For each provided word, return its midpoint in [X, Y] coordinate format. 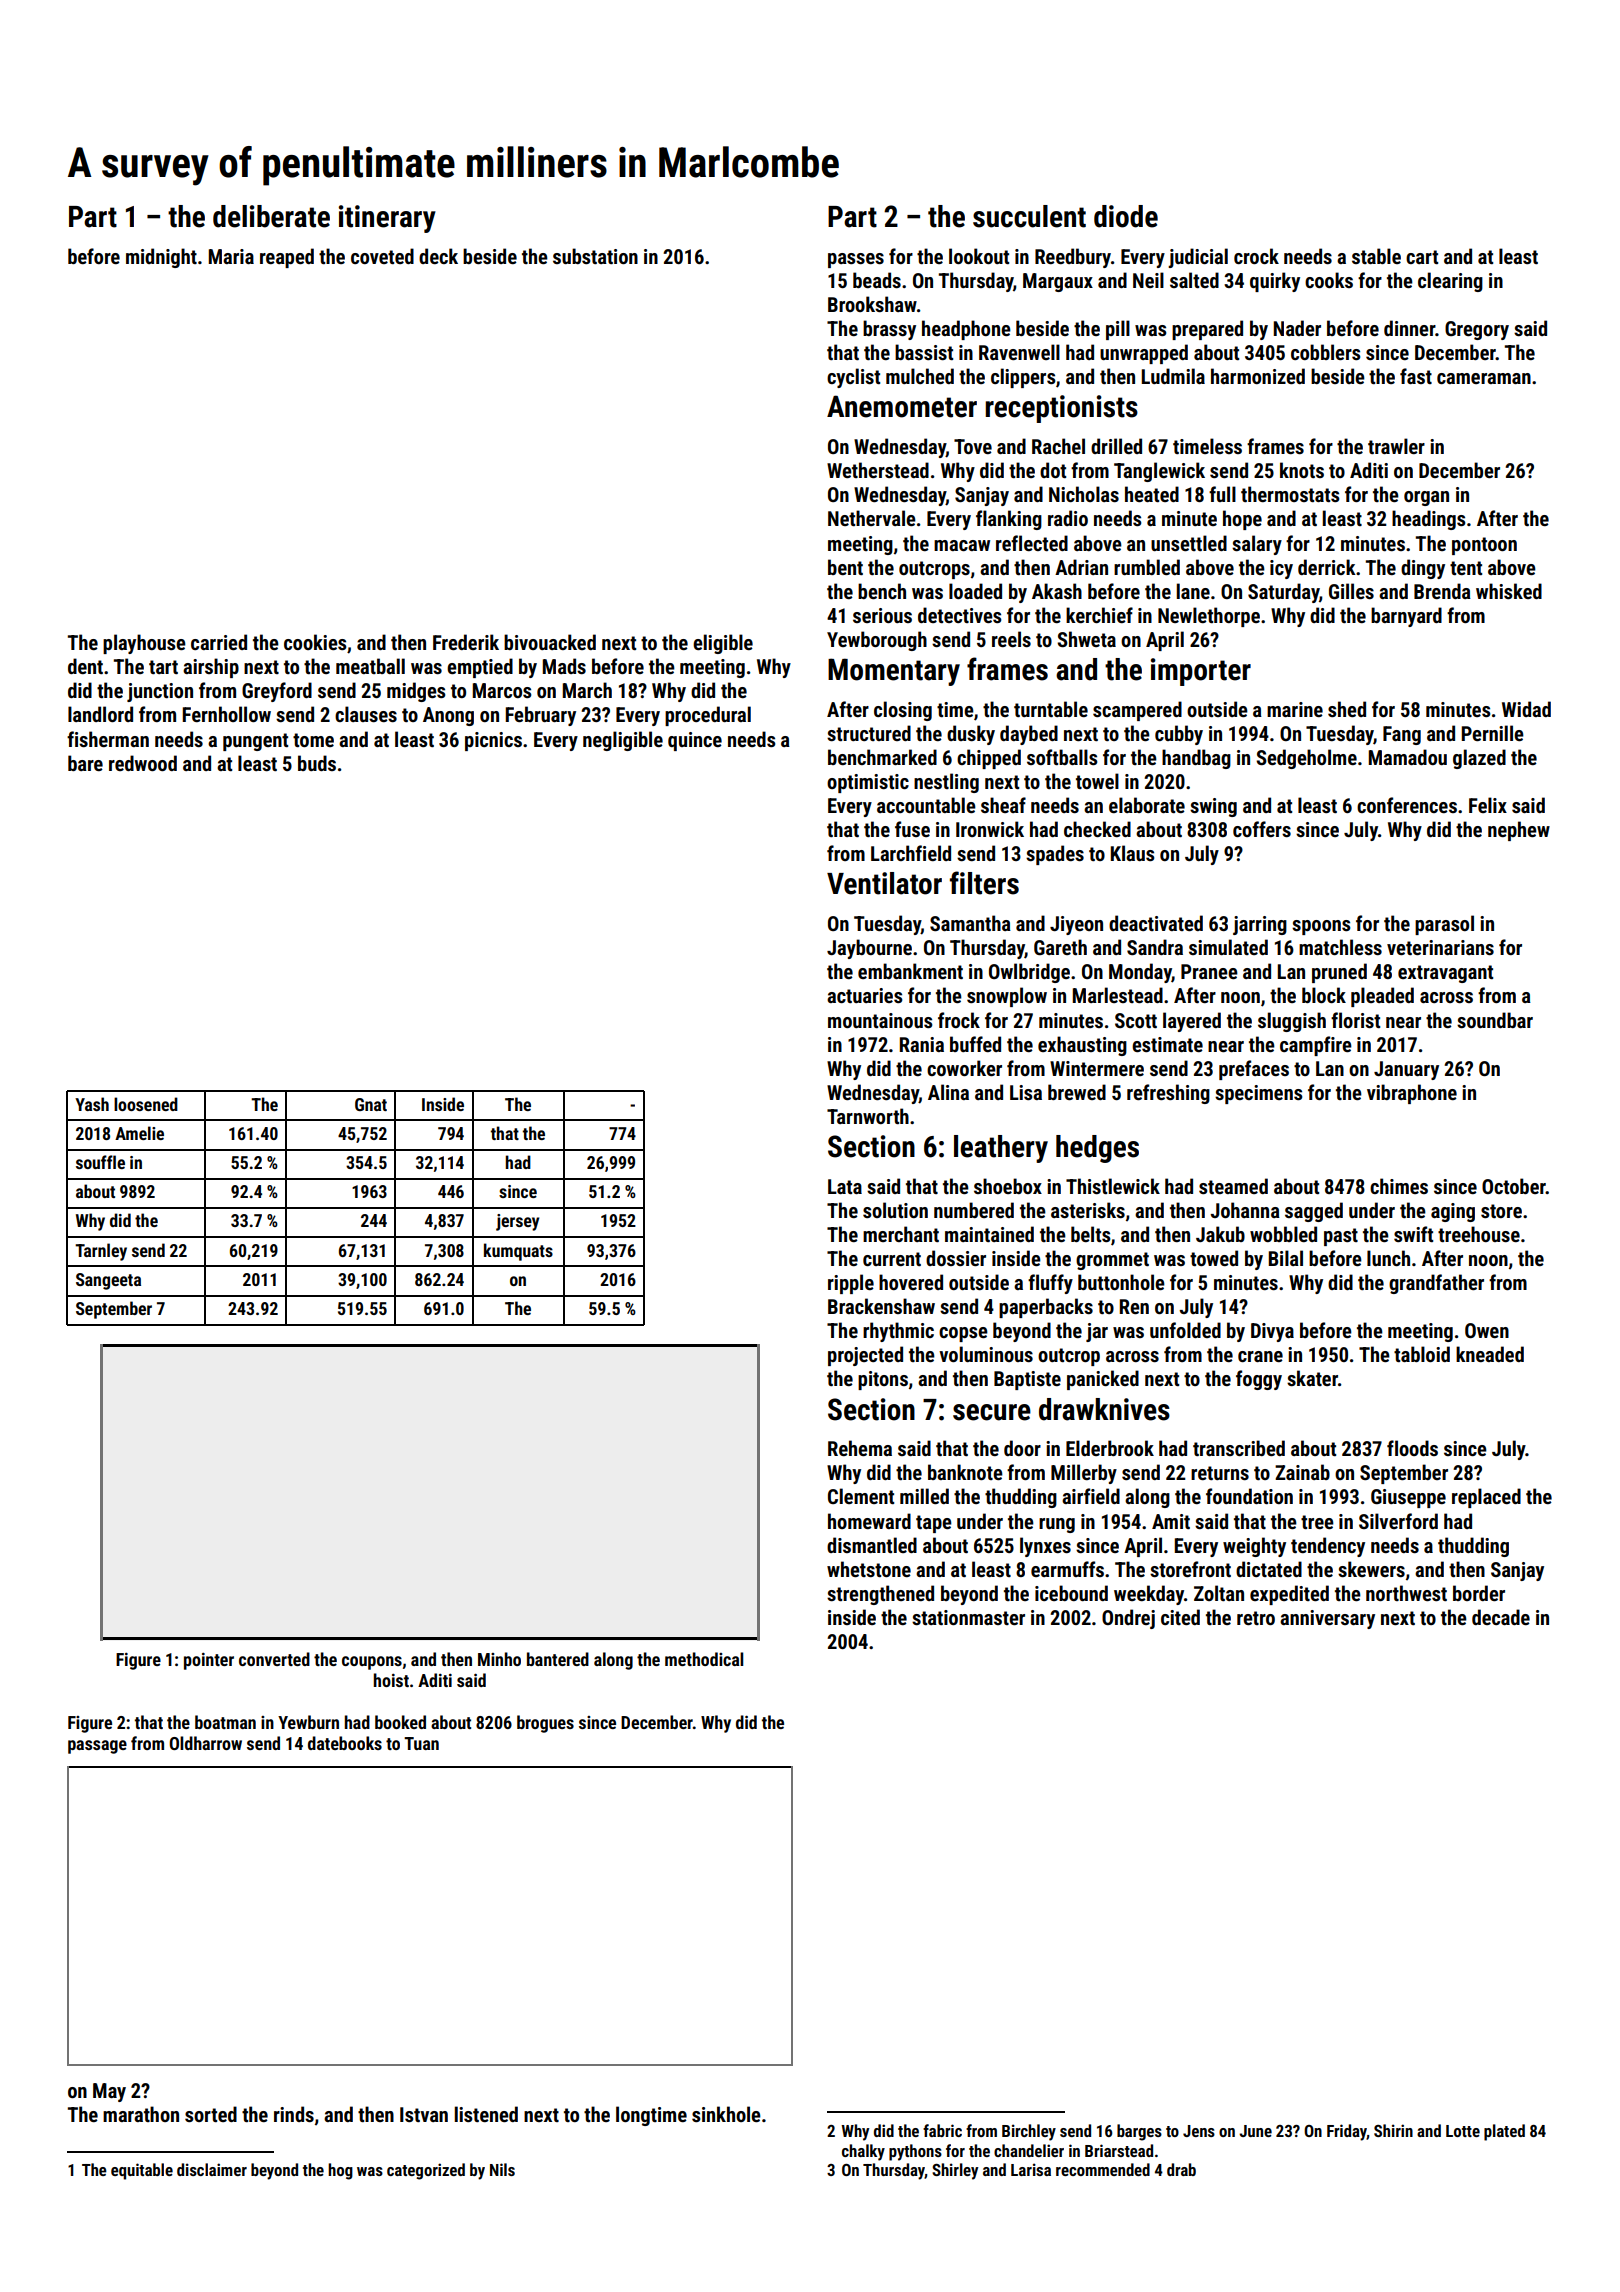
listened [486, 2114]
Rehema [860, 1448]
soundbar [1495, 1020]
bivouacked [550, 642]
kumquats [518, 1252]
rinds [294, 2114]
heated [1152, 494]
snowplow [1007, 997]
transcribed [1239, 1448]
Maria [231, 256]
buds [317, 763]
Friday [1347, 2132]
